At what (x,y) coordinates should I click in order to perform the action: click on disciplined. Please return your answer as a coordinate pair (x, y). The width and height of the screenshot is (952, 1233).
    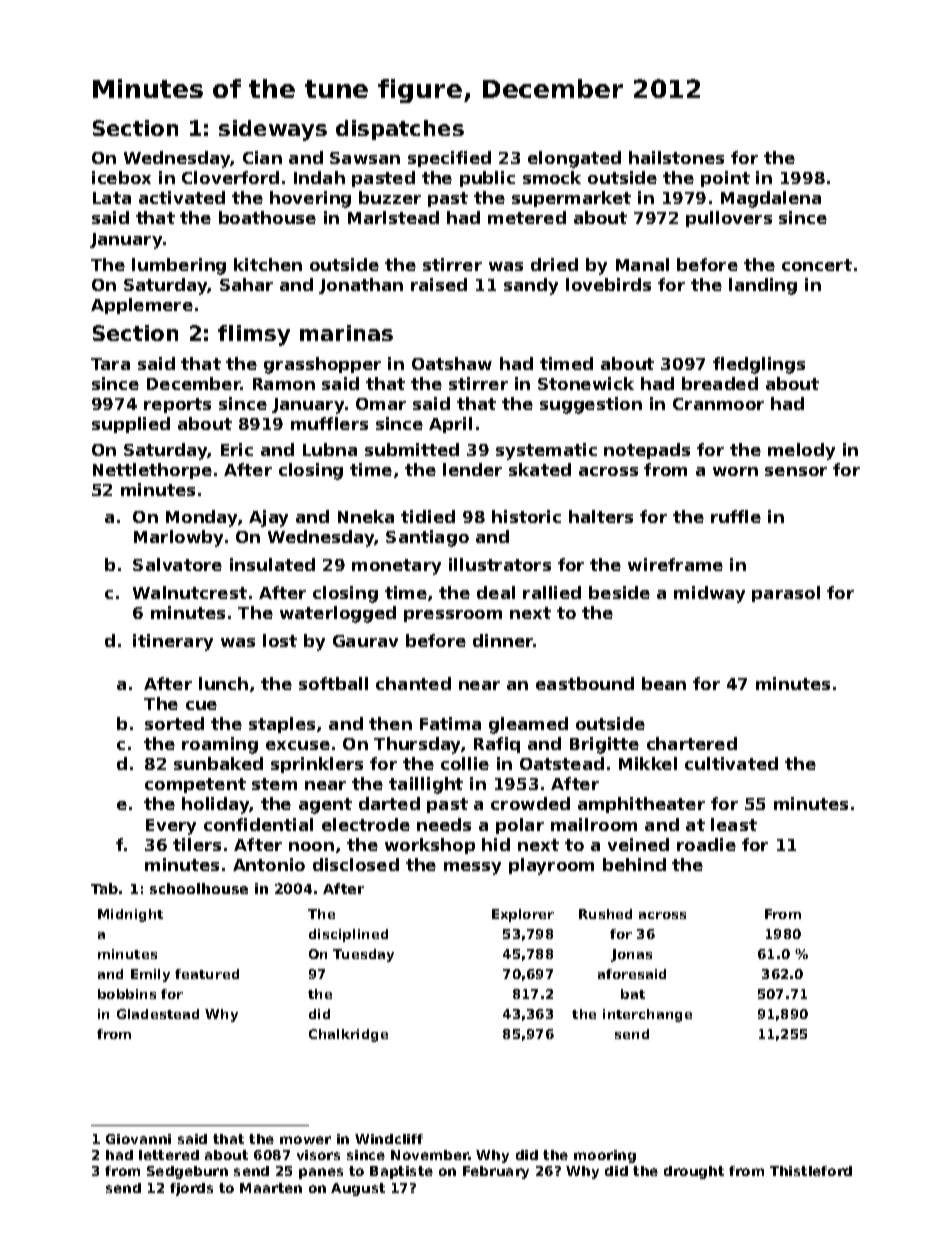
    Looking at the image, I should click on (348, 935).
